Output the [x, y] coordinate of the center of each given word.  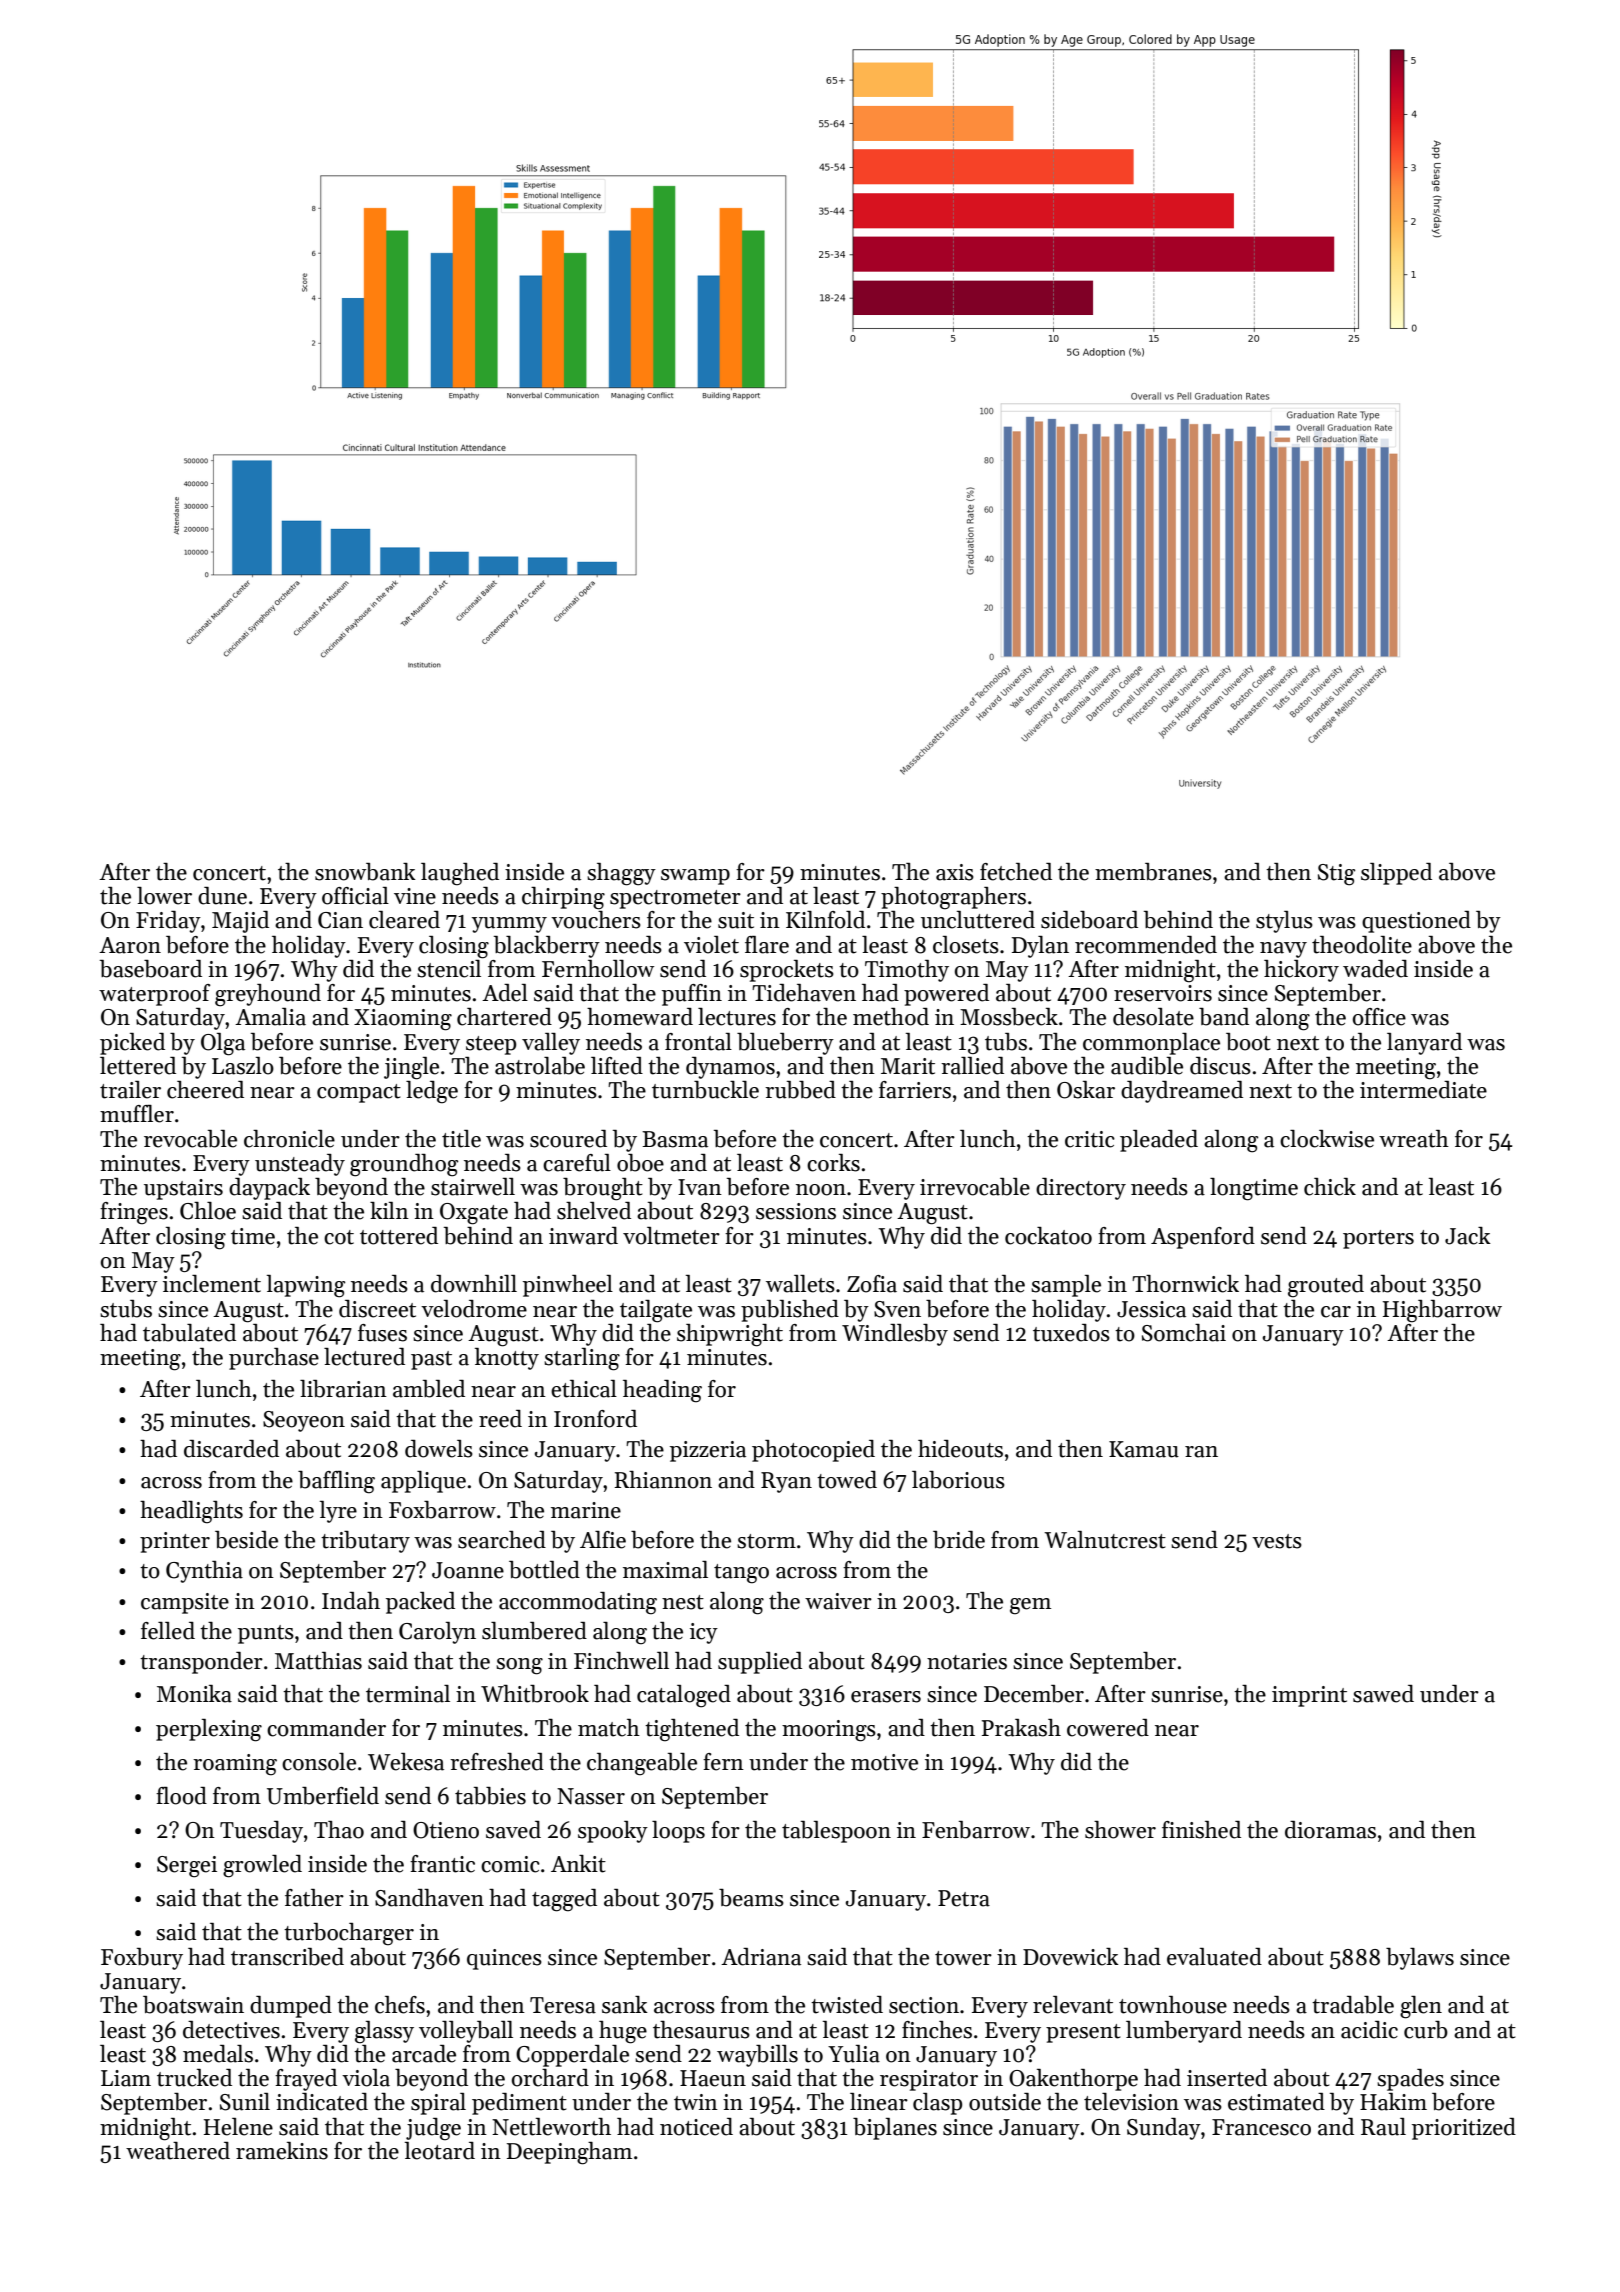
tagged [564, 1900]
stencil [449, 969]
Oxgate [474, 1214]
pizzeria [708, 1451]
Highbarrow [1442, 1311]
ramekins [282, 2151]
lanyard [1424, 1044]
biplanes [895, 2129]
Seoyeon [304, 1421]
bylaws [1420, 1959]
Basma [675, 1139]
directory [1081, 1189]
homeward [640, 1017]
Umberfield [323, 1796]
